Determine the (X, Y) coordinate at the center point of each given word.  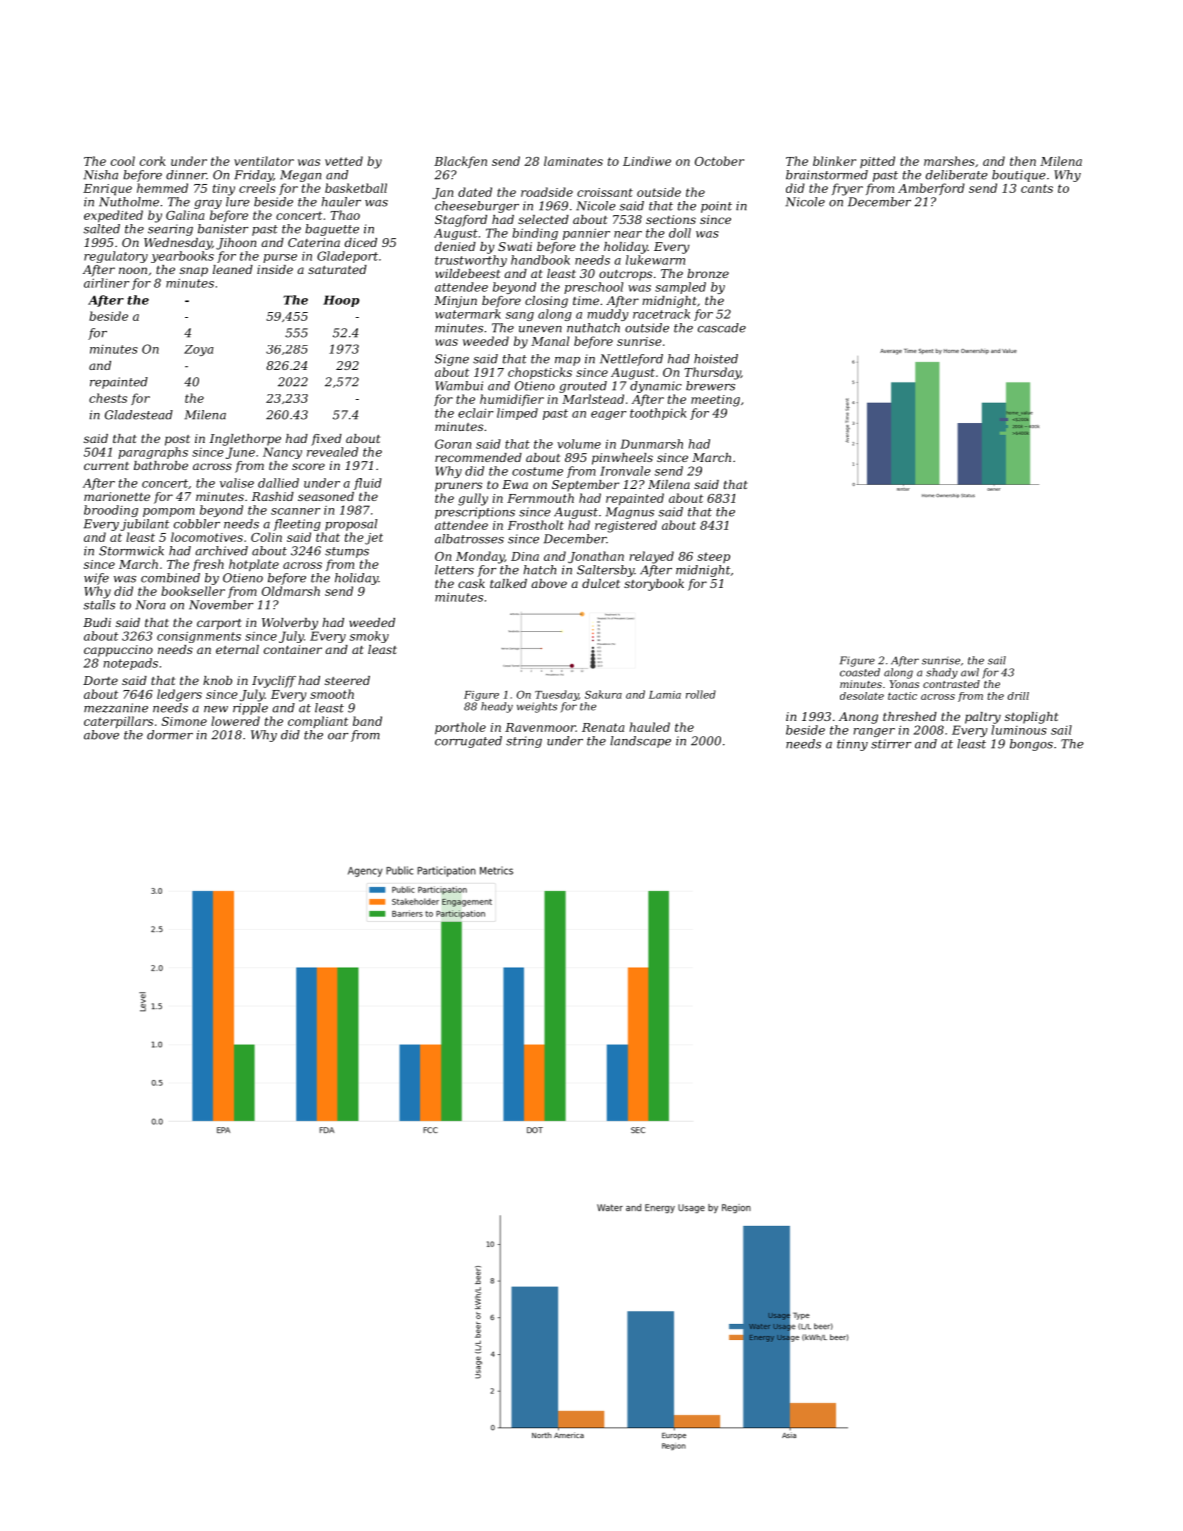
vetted (344, 161)
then (1023, 161)
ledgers (179, 695)
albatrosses (469, 539)
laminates (573, 161)
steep (713, 557)
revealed (332, 452)
